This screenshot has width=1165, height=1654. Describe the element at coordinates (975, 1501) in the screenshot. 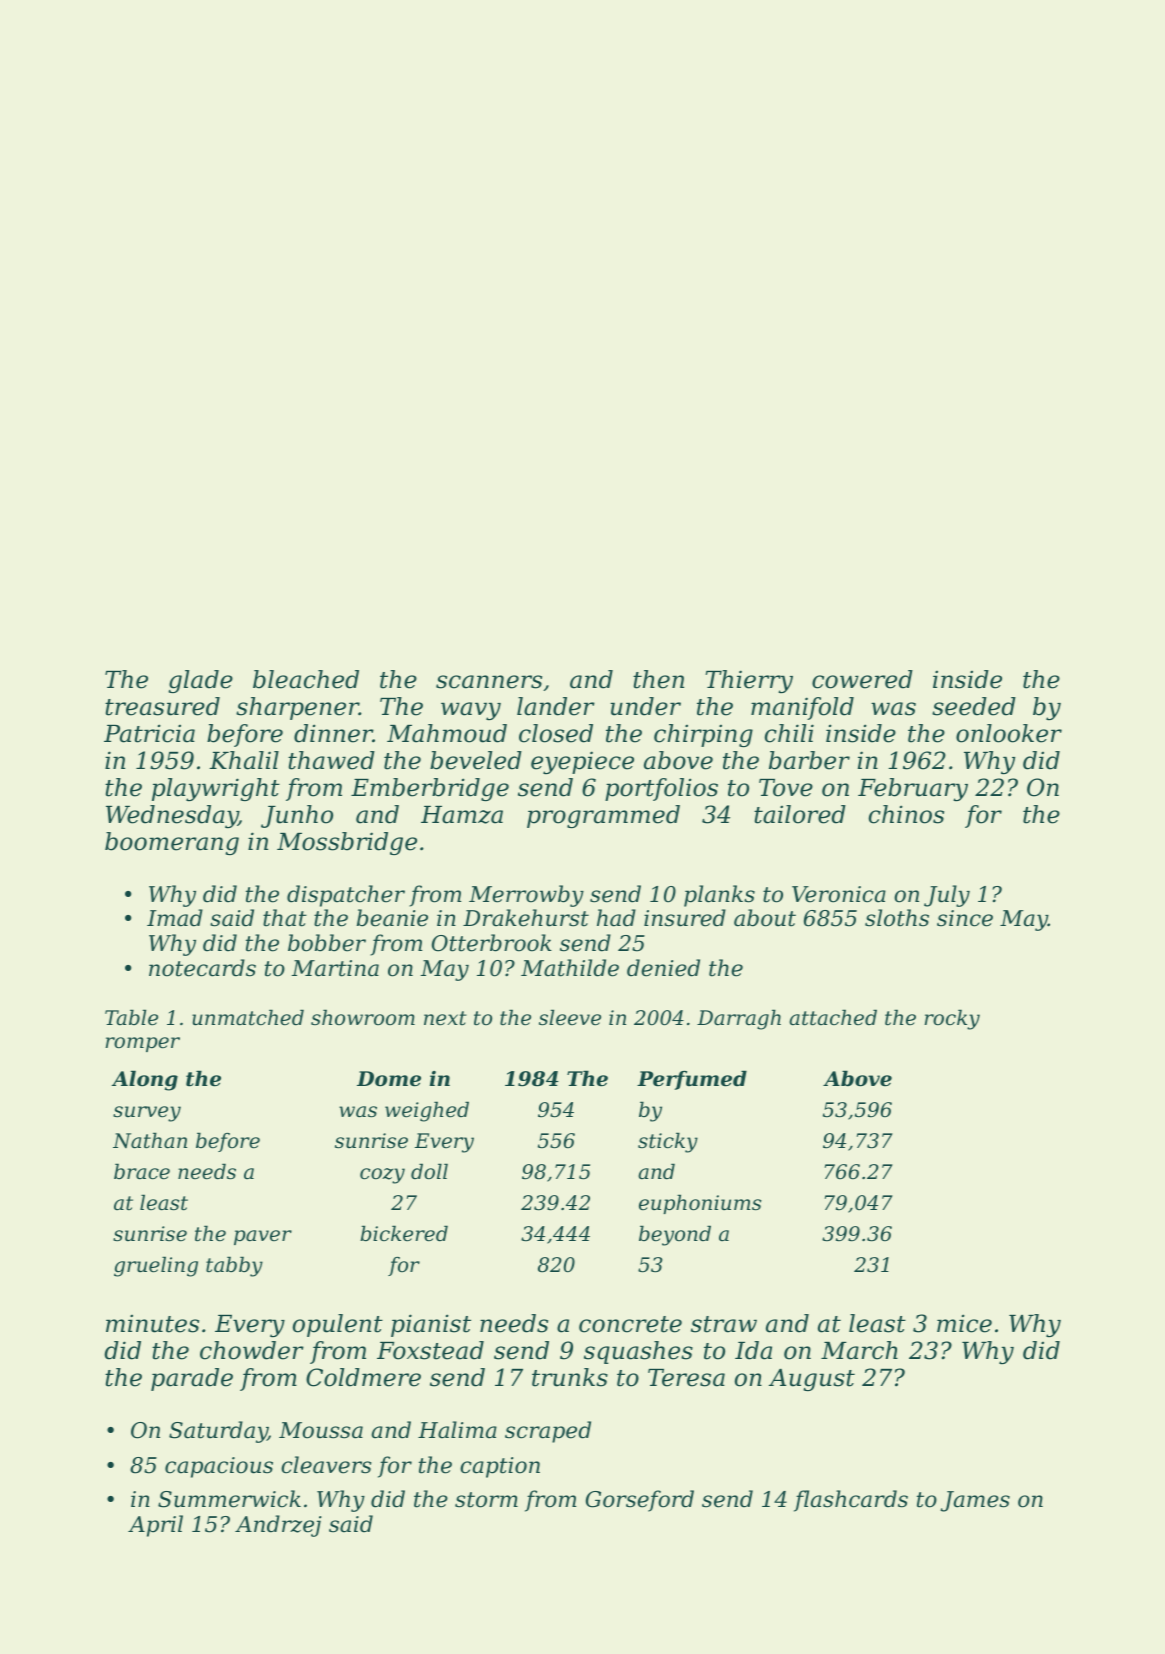

I see `James` at that location.
